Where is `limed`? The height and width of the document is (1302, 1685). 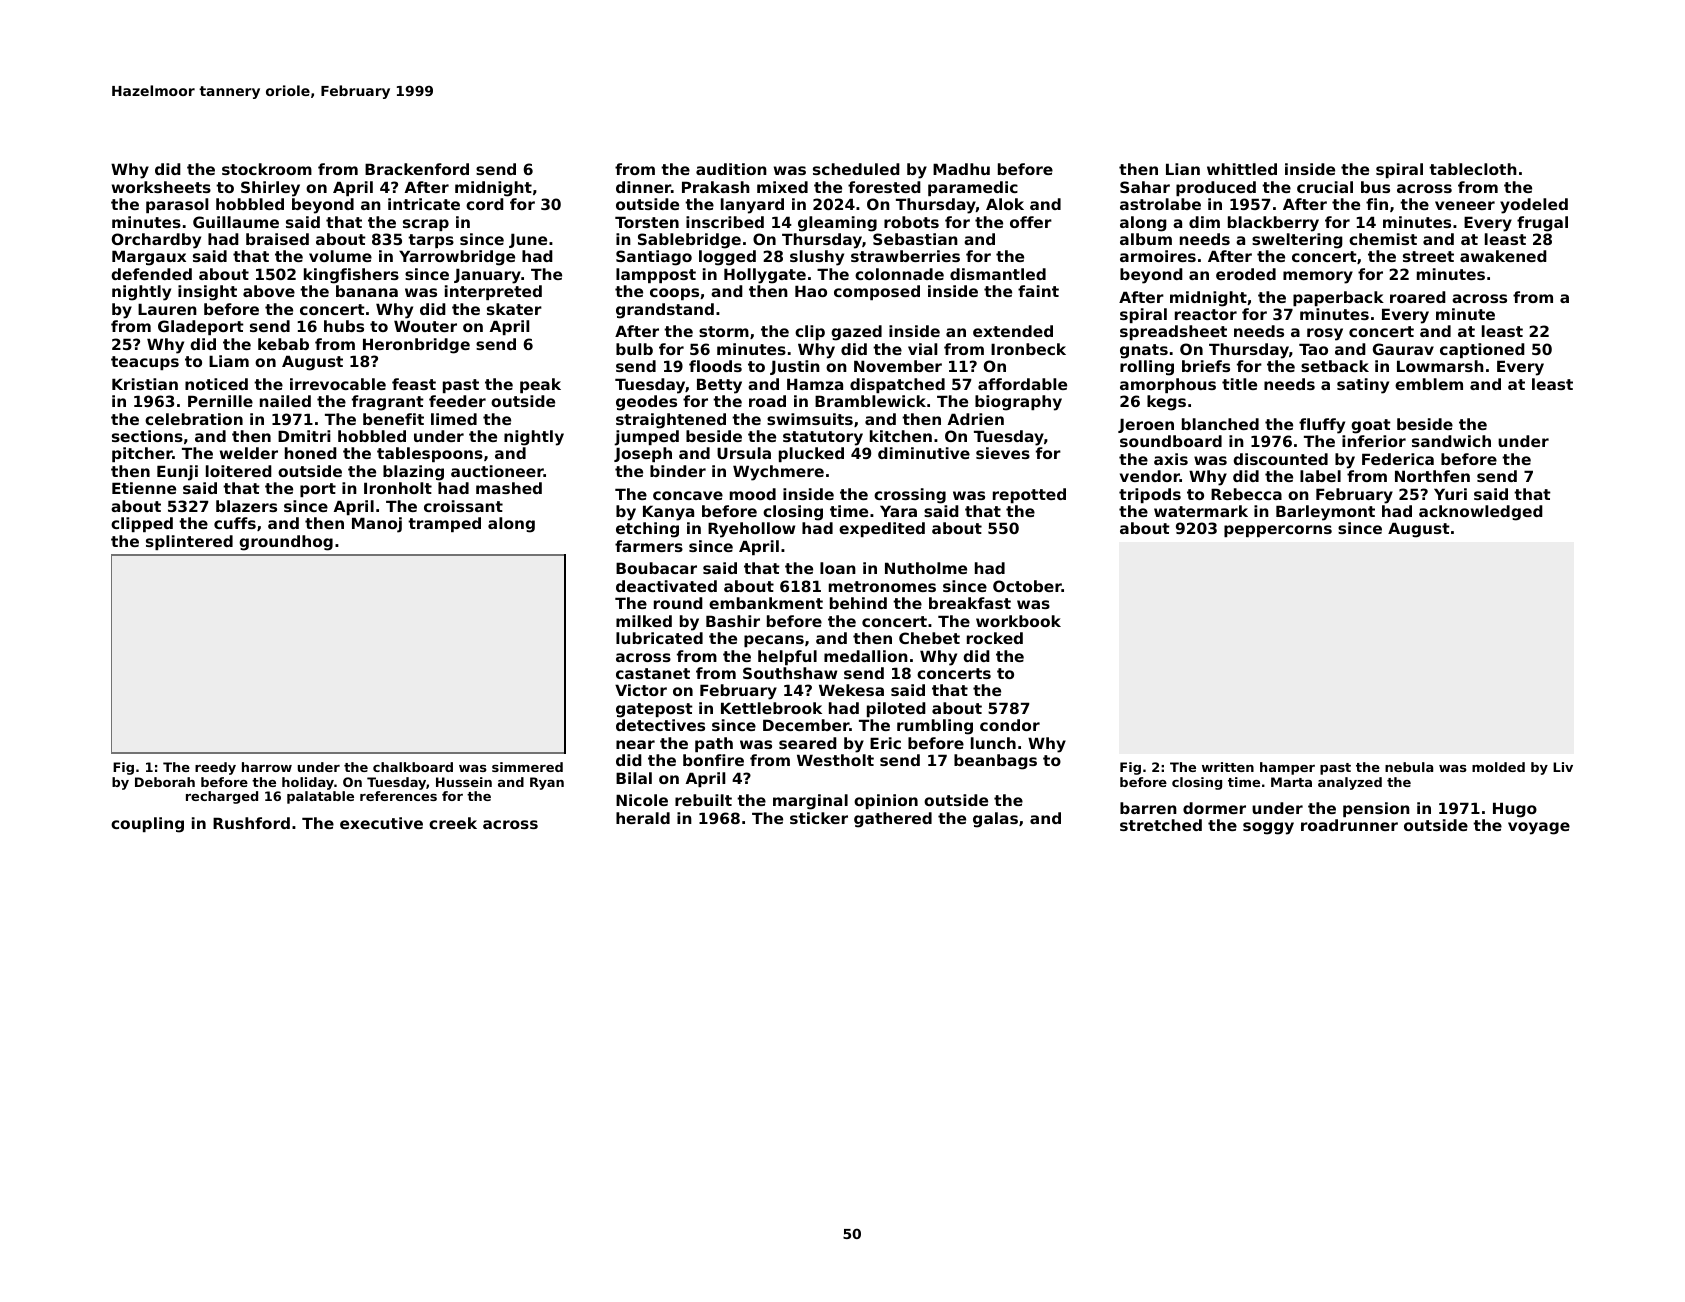
limed is located at coordinates (454, 419).
